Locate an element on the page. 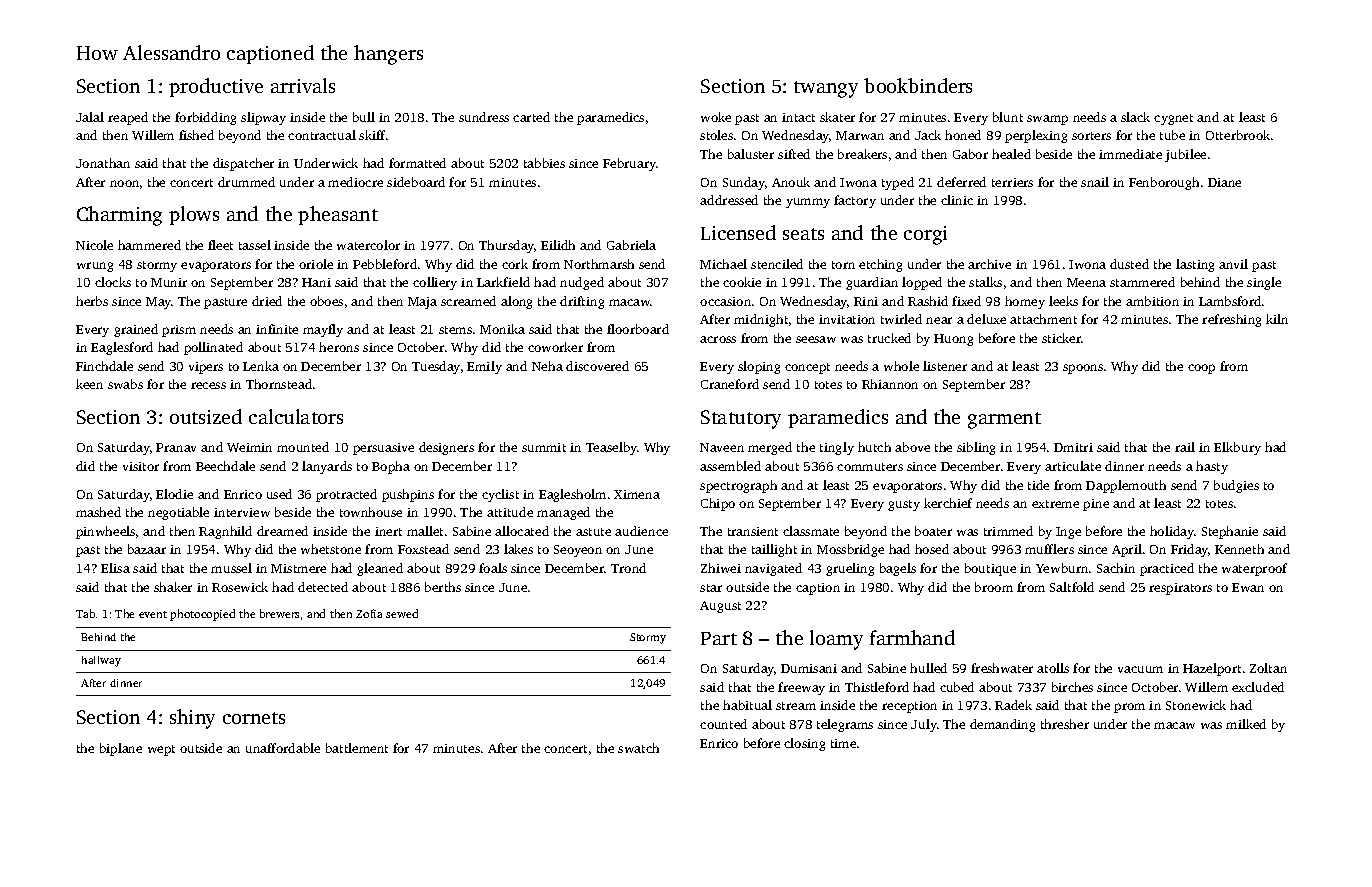 The width and height of the image is (1372, 887). homey is located at coordinates (1025, 302).
